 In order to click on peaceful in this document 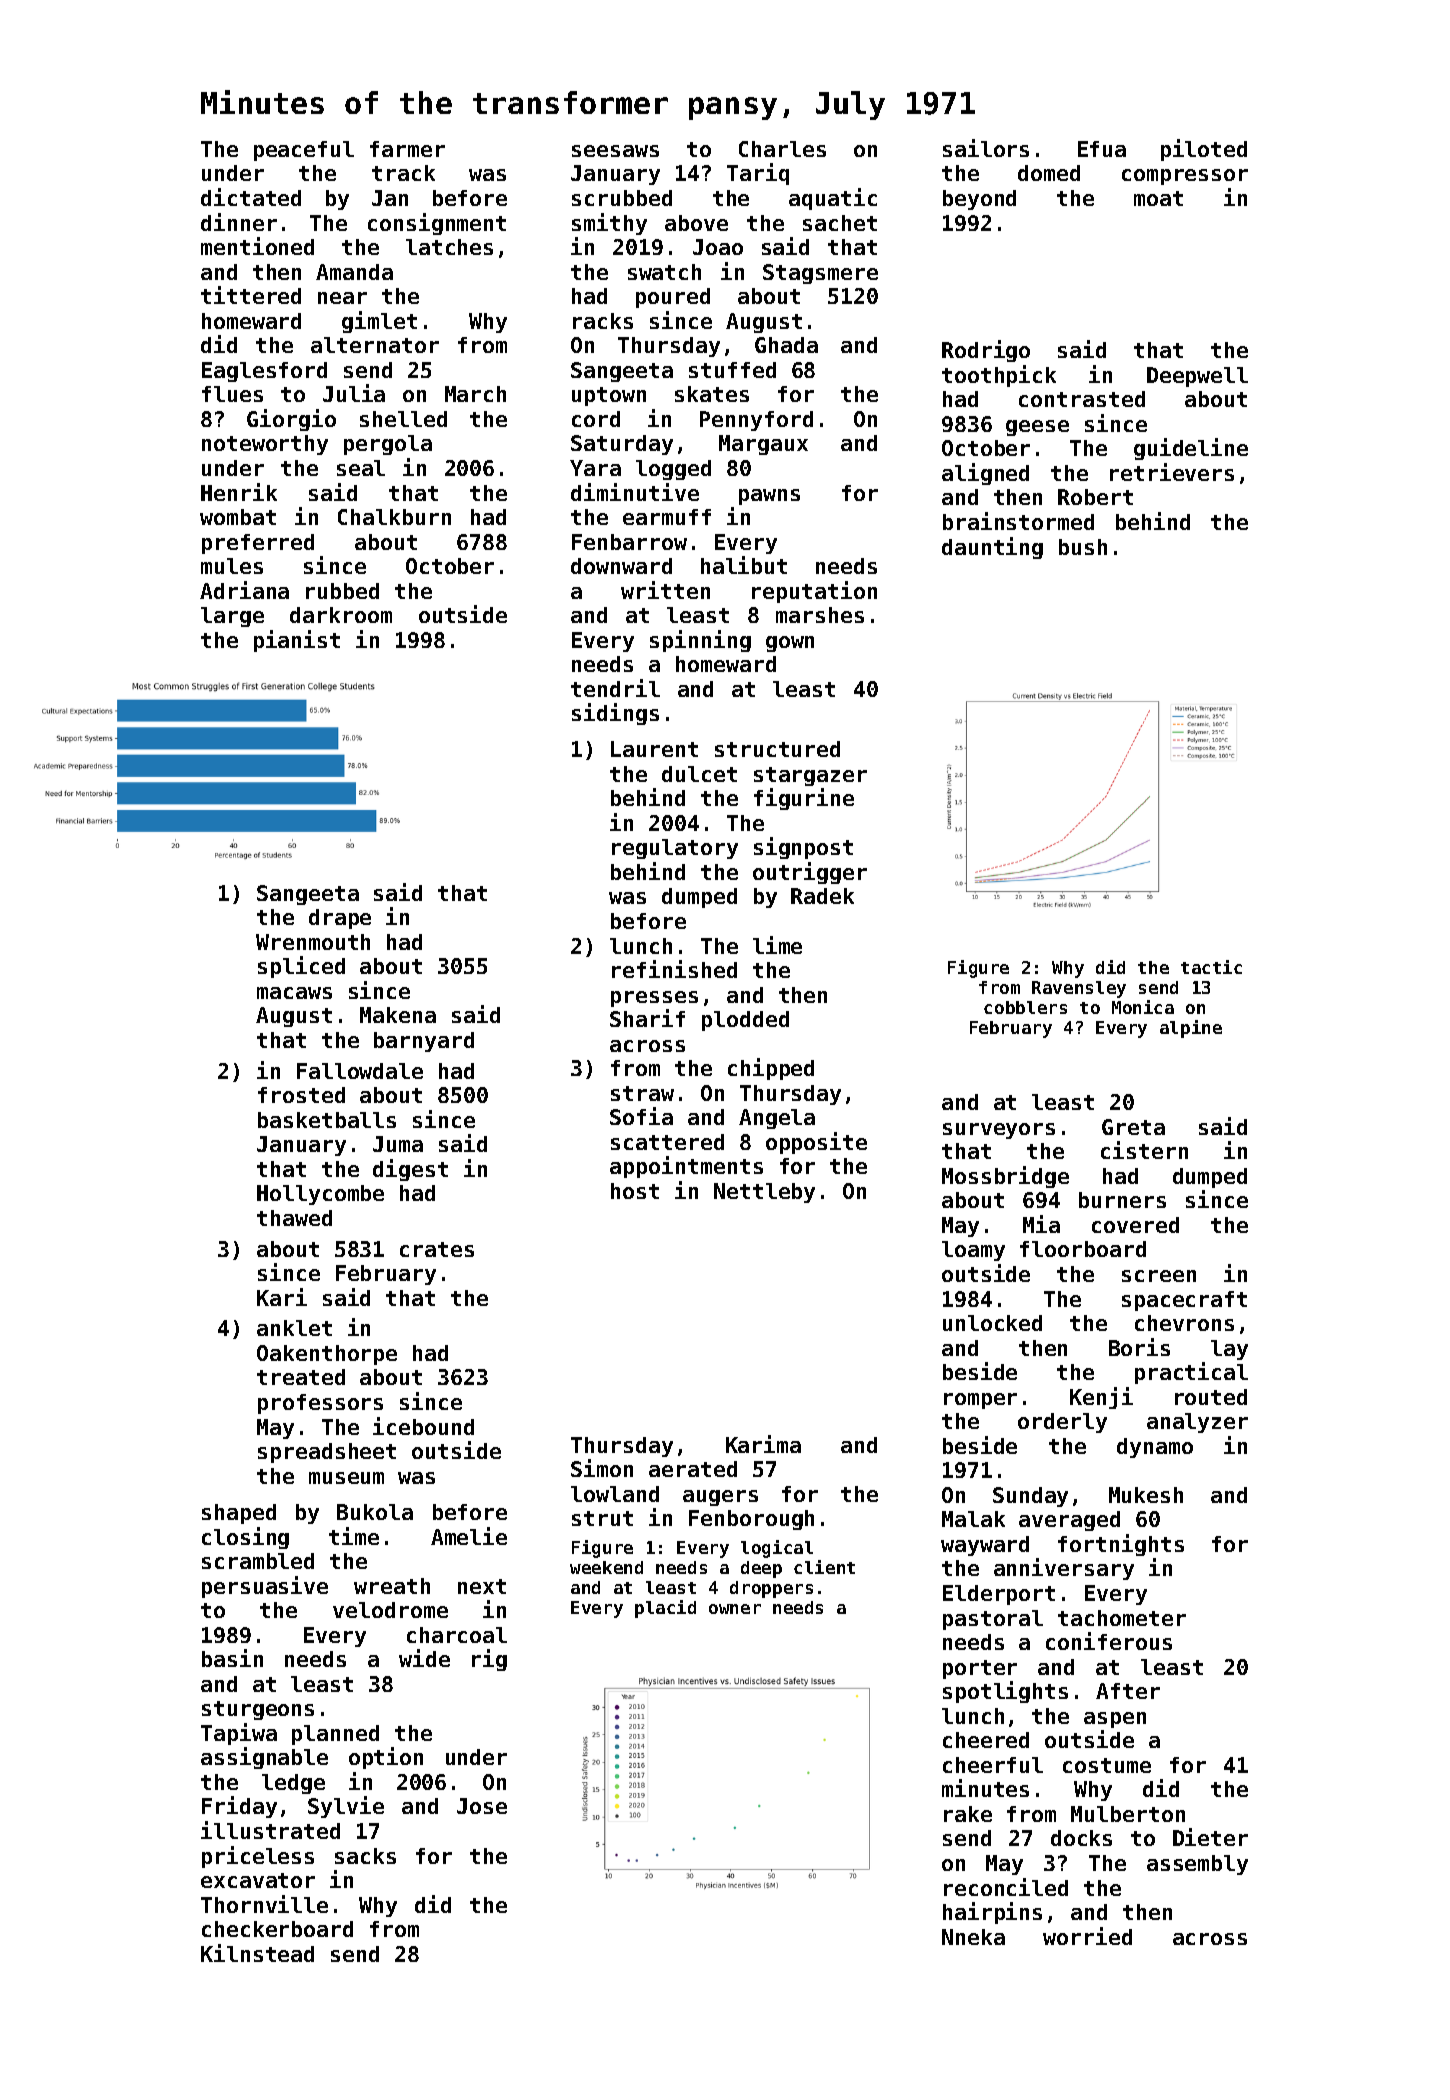, I will do `click(304, 151)`.
